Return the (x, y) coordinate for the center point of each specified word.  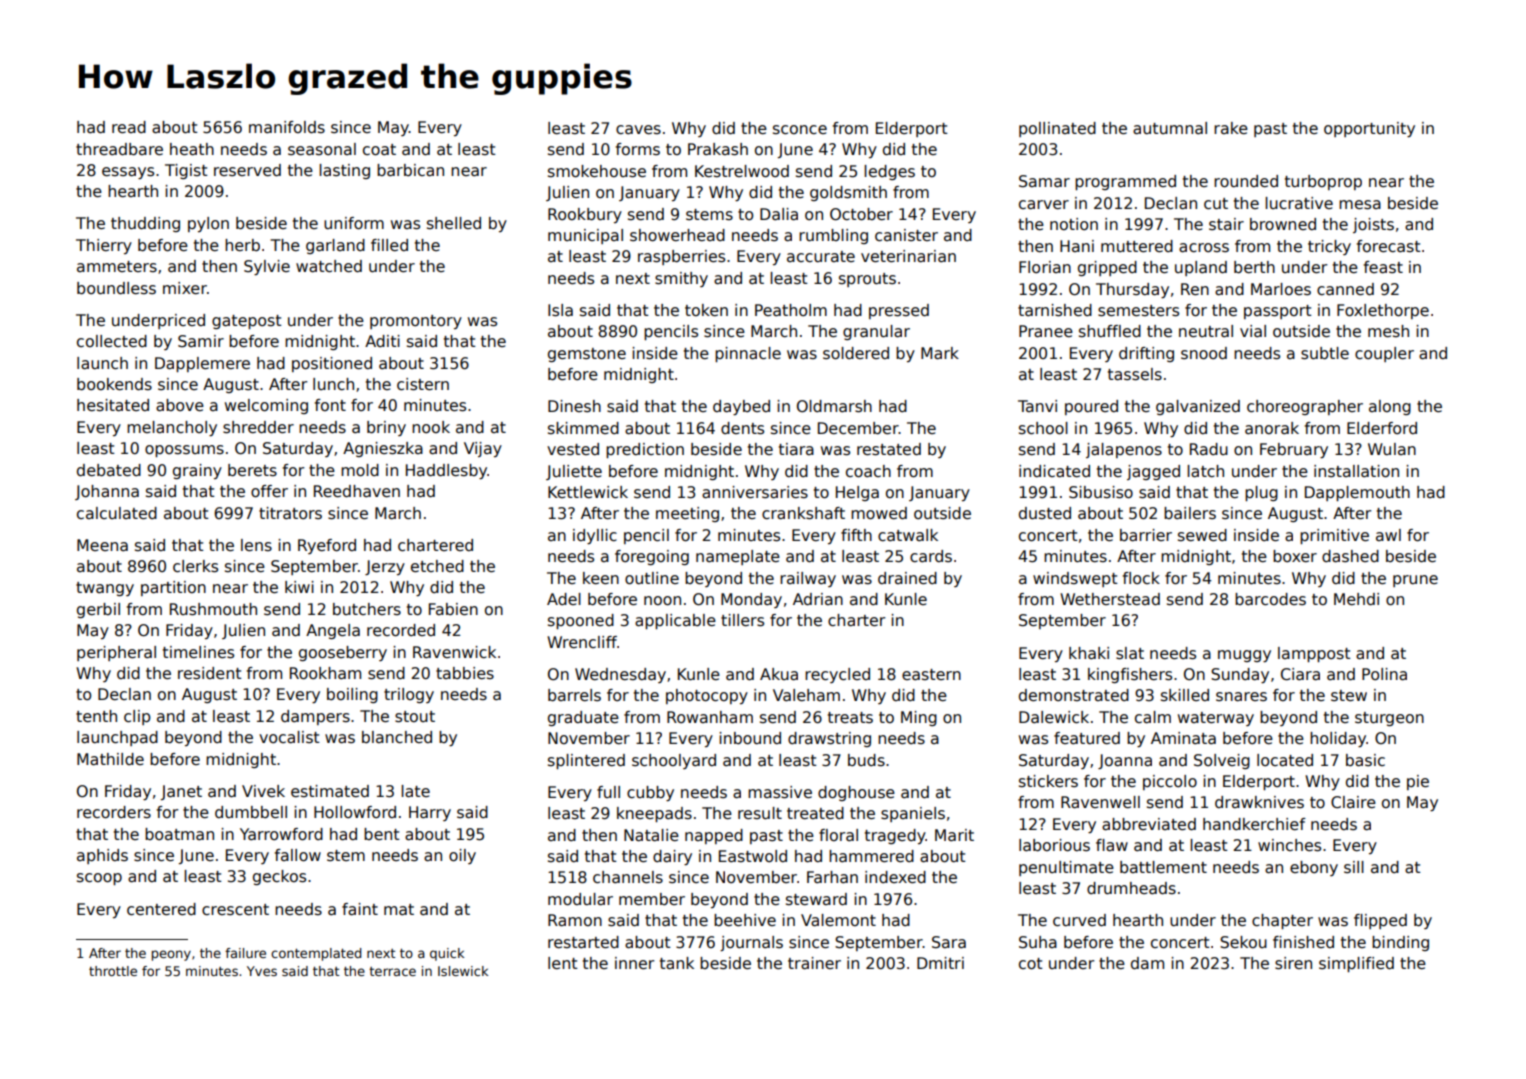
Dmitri (940, 963)
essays (128, 173)
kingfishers (1130, 675)
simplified (1356, 964)
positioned (332, 364)
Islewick (463, 971)
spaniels (913, 814)
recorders (114, 812)
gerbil (98, 610)
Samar (1044, 181)
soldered (856, 353)
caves (638, 129)
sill (1354, 867)
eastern (931, 674)
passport (1278, 312)
